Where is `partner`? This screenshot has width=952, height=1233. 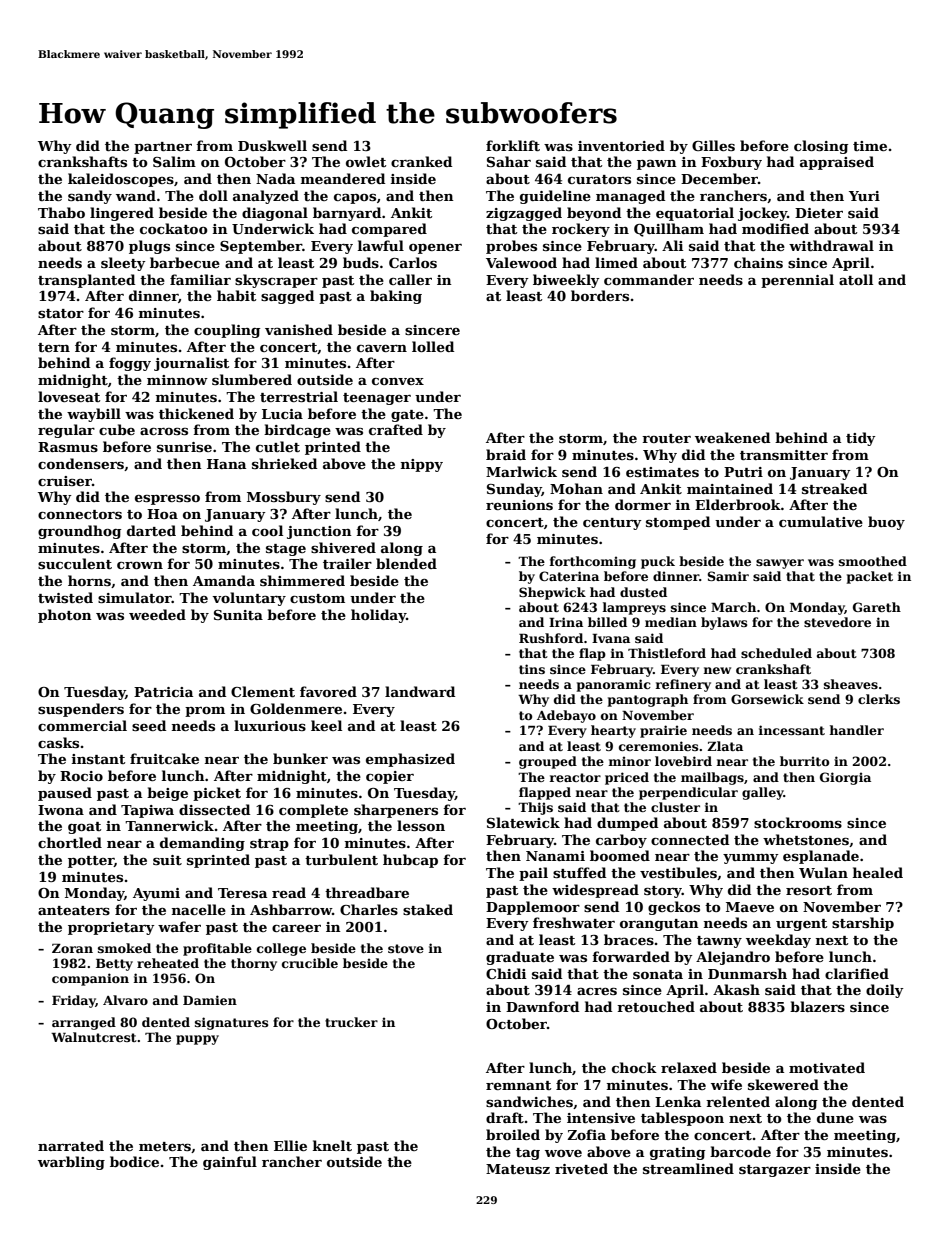 partner is located at coordinates (163, 148).
